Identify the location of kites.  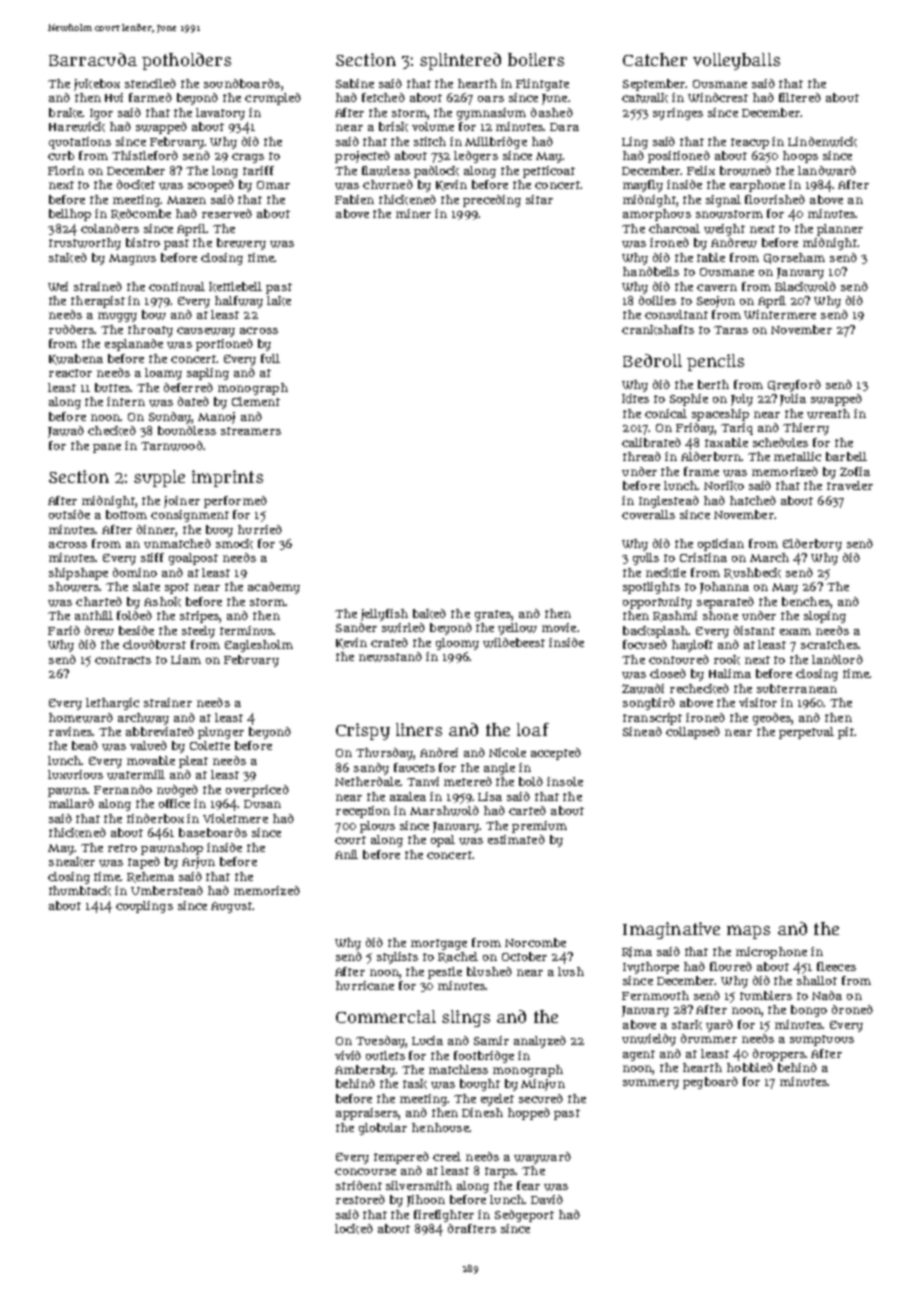
(635, 399).
